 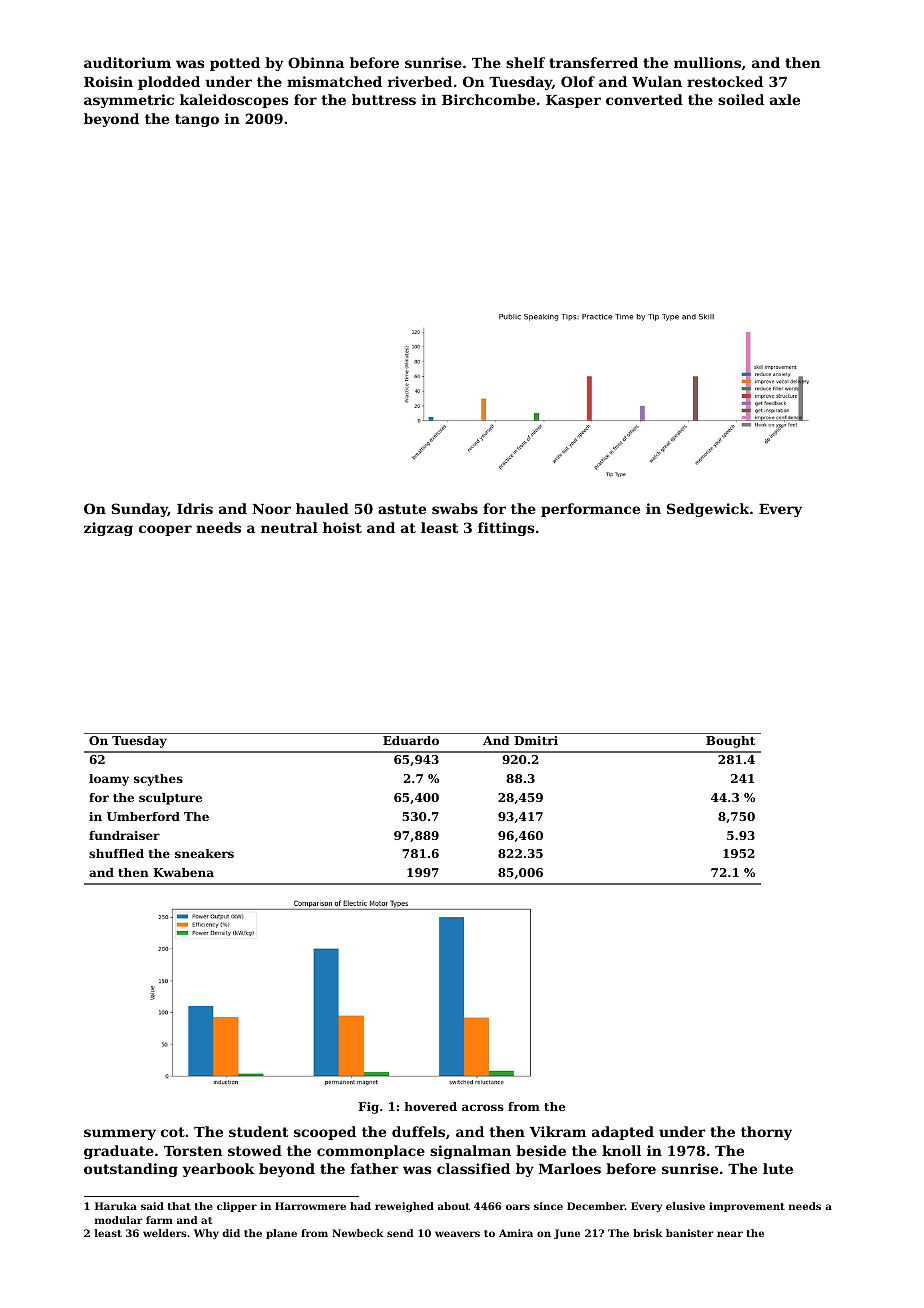 What do you see at coordinates (195, 508) in the screenshot?
I see `Idris` at bounding box center [195, 508].
